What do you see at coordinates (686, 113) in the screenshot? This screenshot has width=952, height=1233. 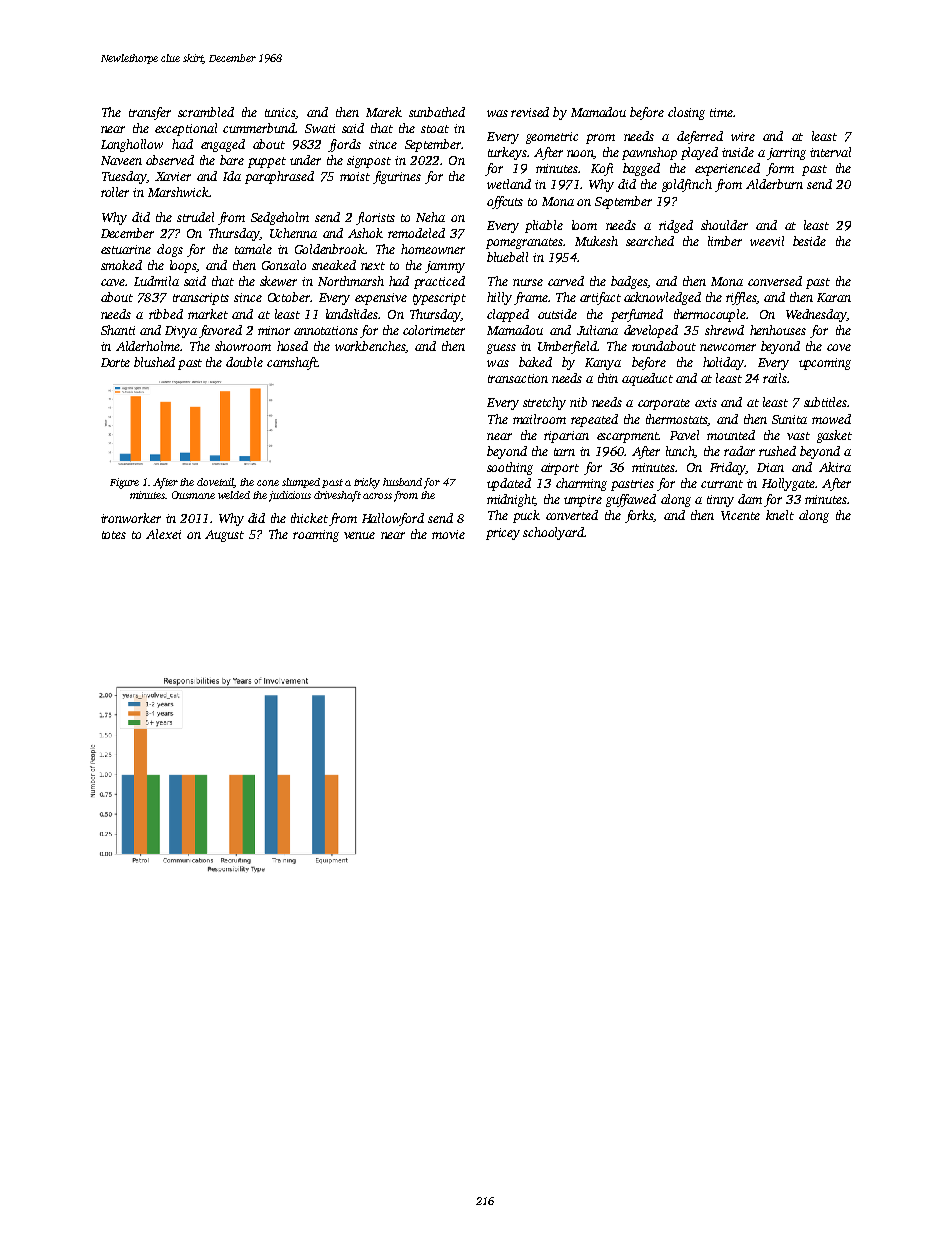 I see `closing` at bounding box center [686, 113].
